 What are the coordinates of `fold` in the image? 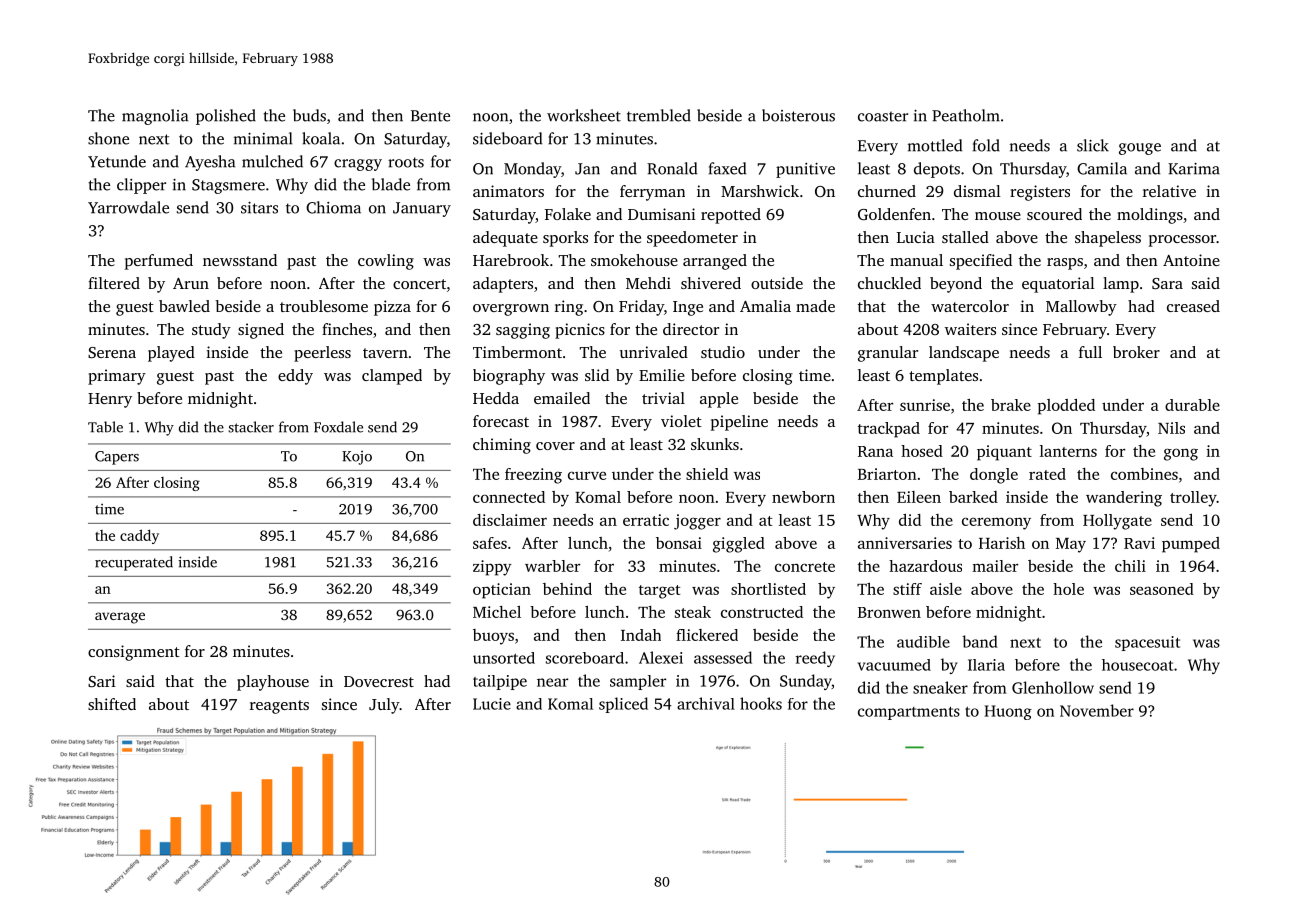 It's located at (986, 145).
